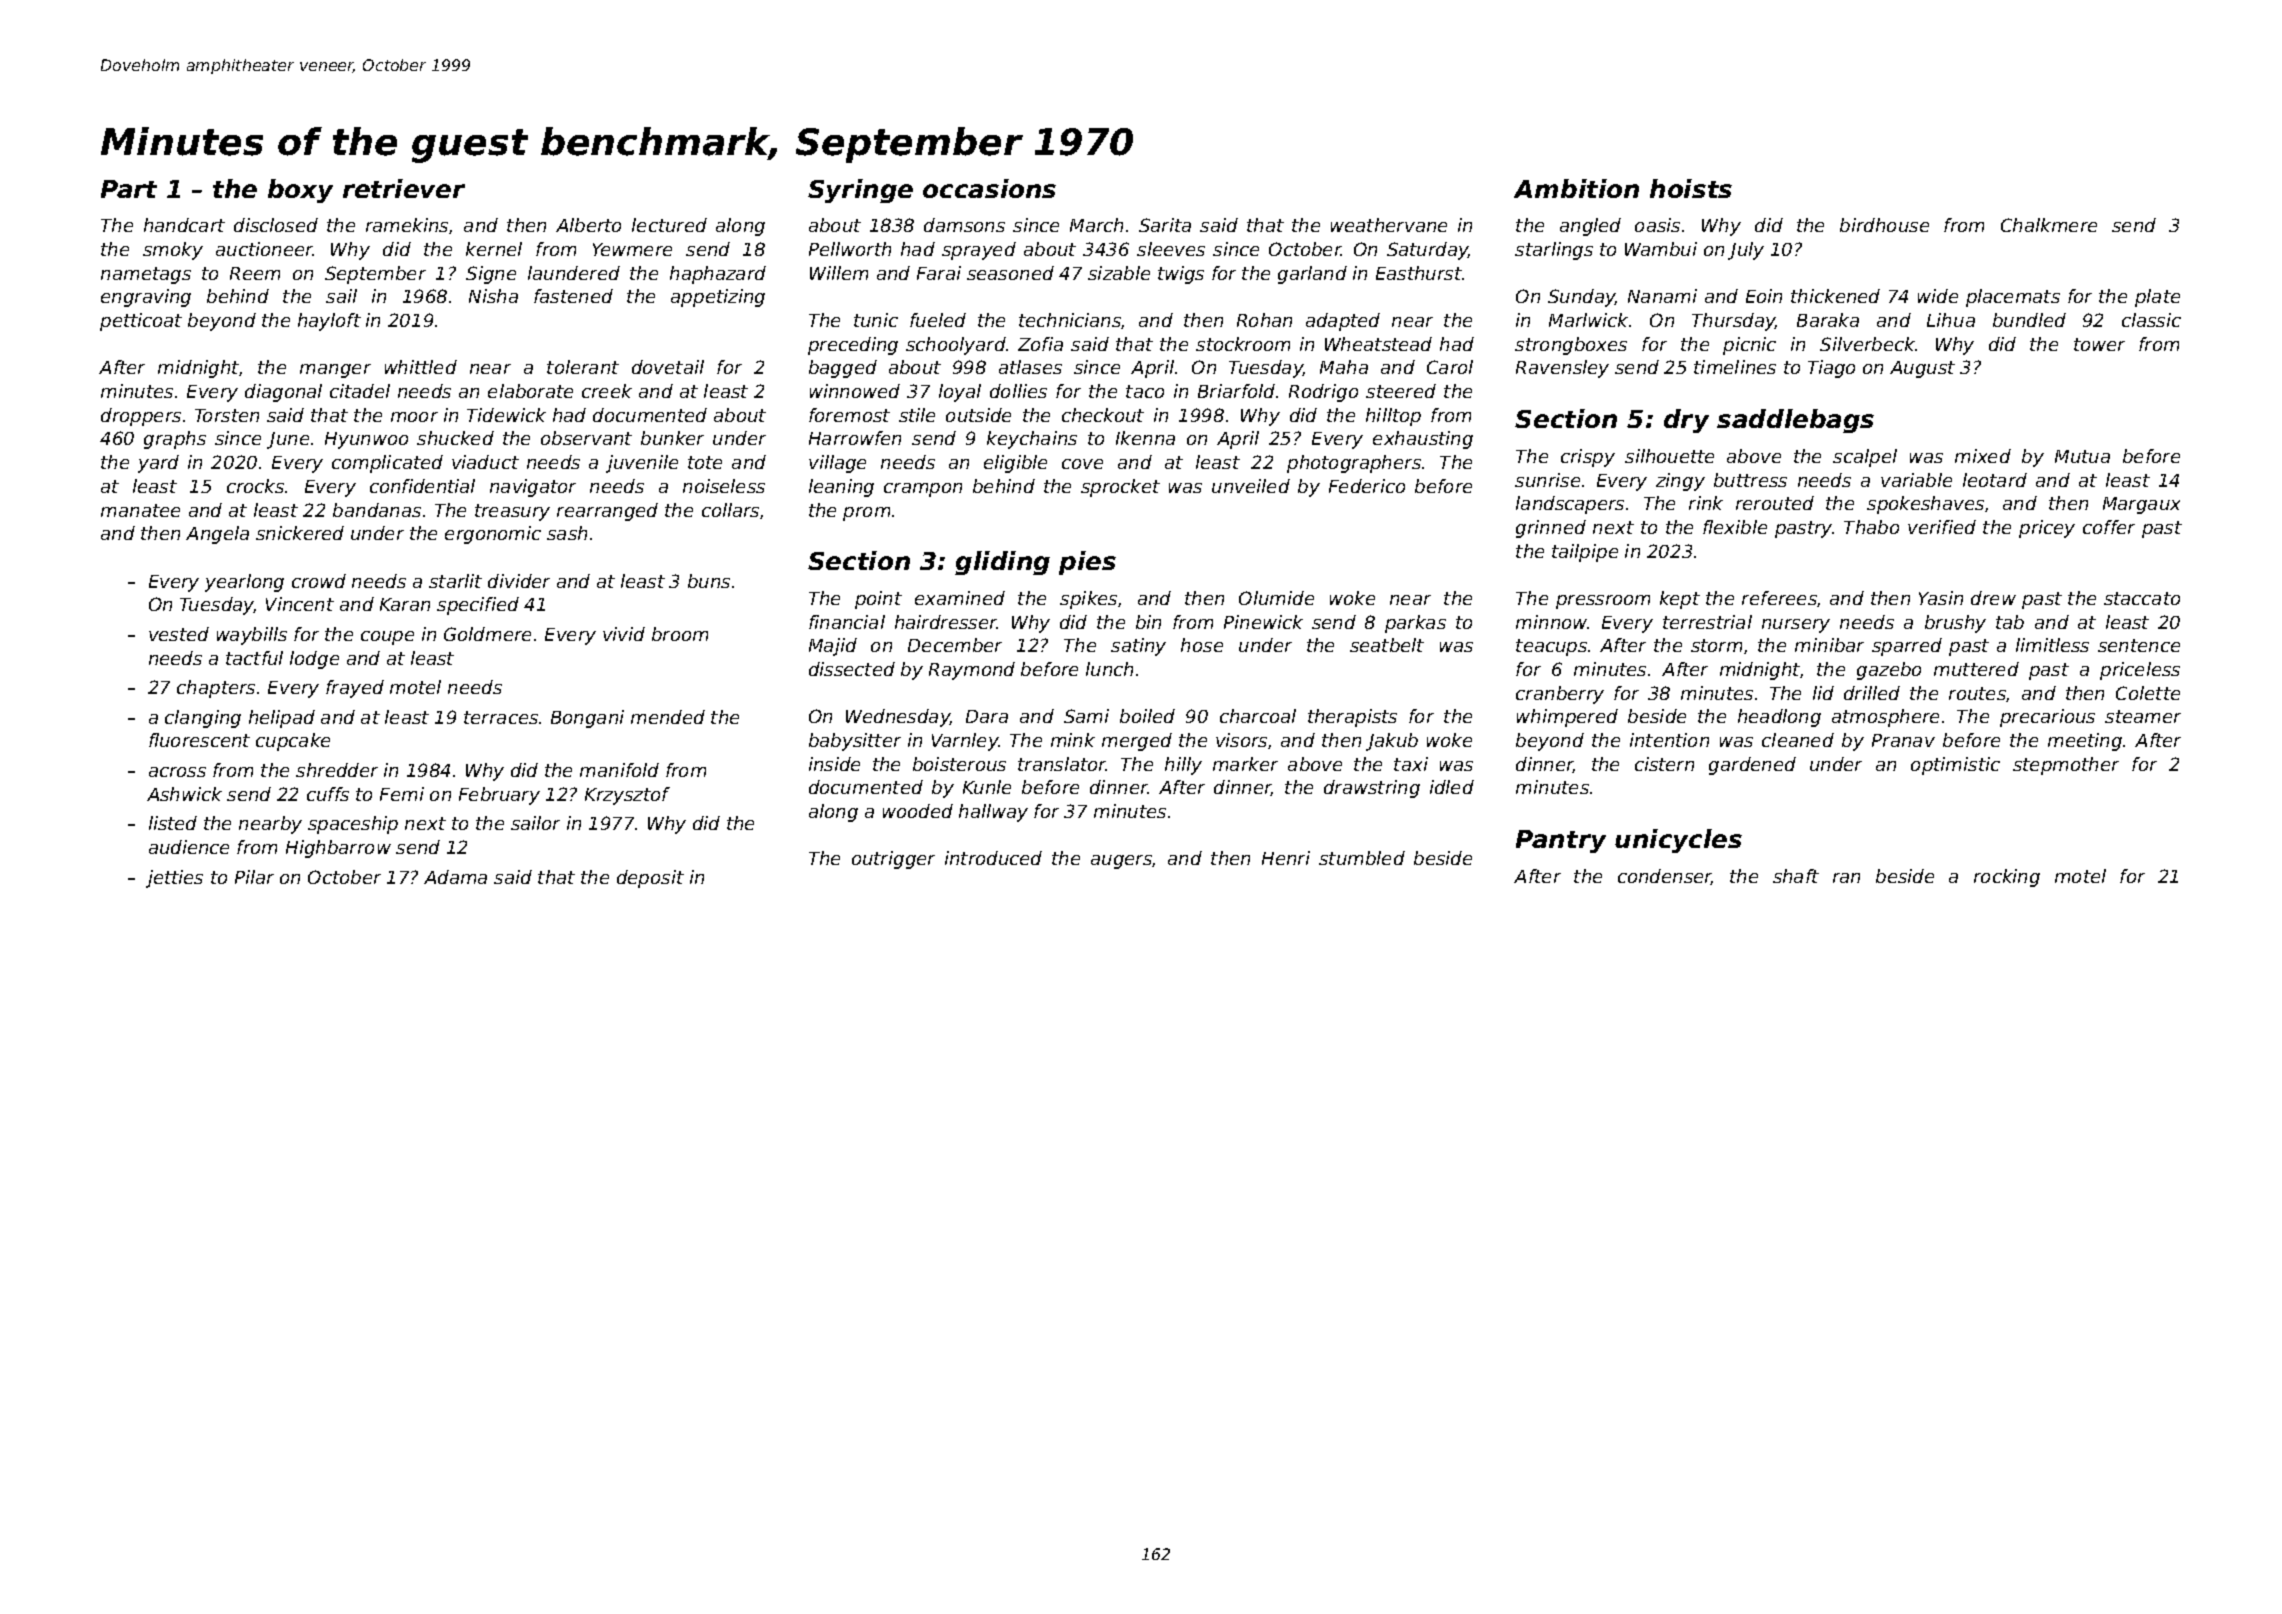 This screenshot has width=2282, height=1614. What do you see at coordinates (1181, 275) in the screenshot?
I see `twigs` at bounding box center [1181, 275].
